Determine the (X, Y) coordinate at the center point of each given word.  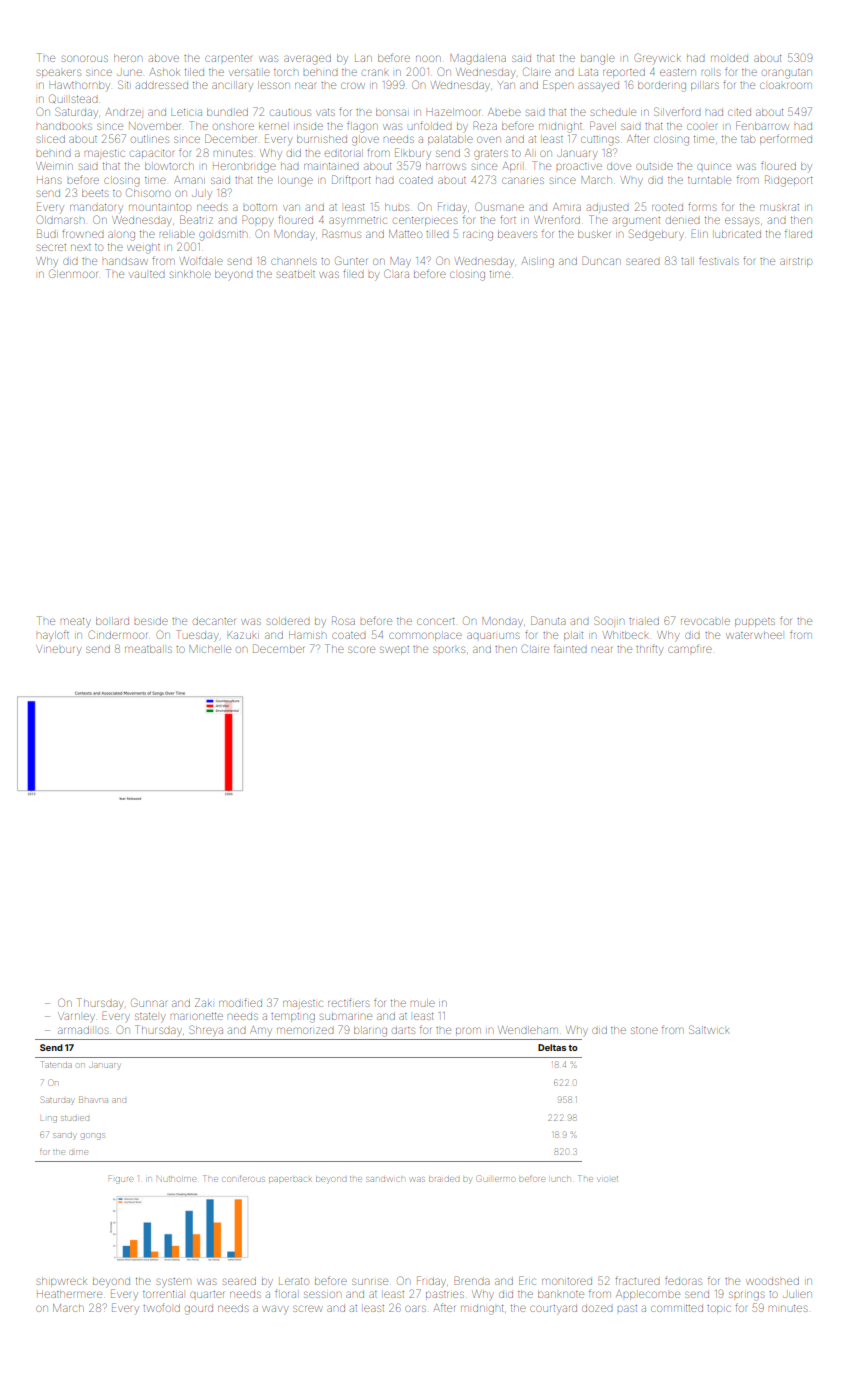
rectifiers (349, 1003)
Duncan (601, 260)
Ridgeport (788, 181)
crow (353, 85)
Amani (189, 180)
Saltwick (709, 1029)
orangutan (787, 74)
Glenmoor (73, 273)
